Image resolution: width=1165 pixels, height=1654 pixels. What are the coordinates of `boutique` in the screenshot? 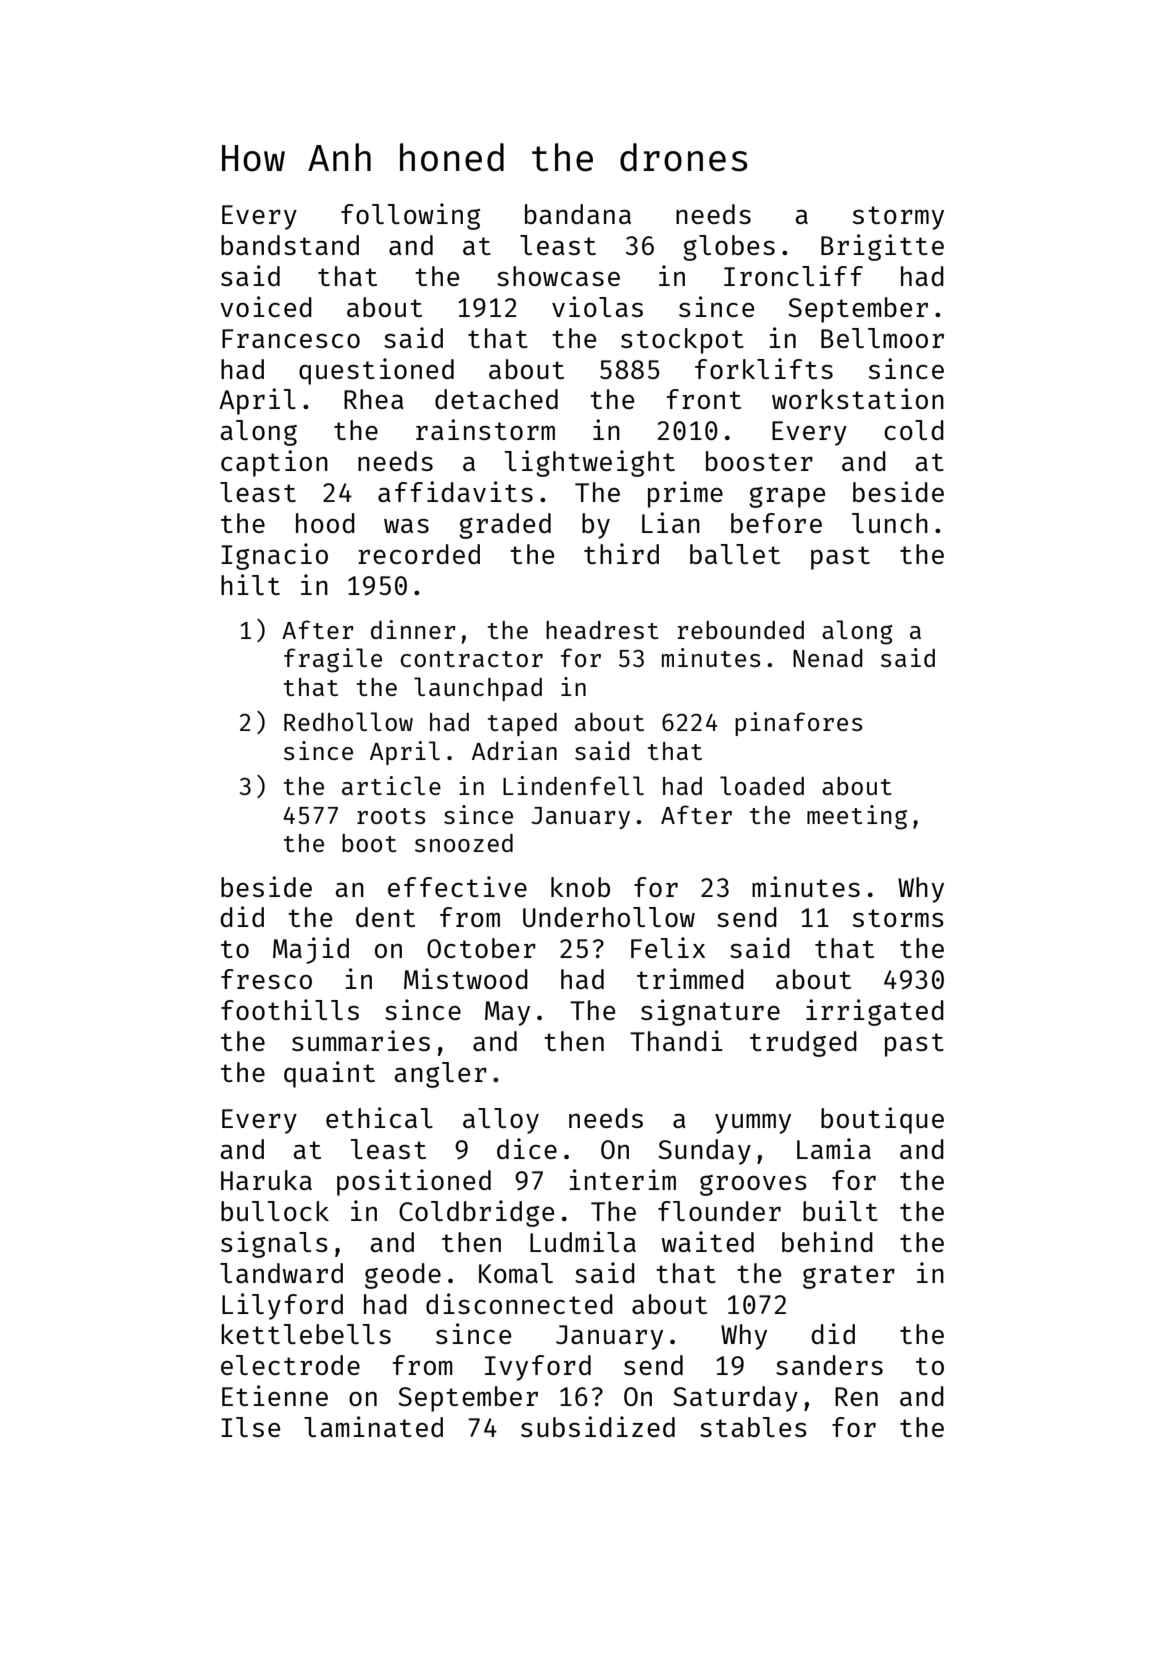 It's located at (882, 1120).
